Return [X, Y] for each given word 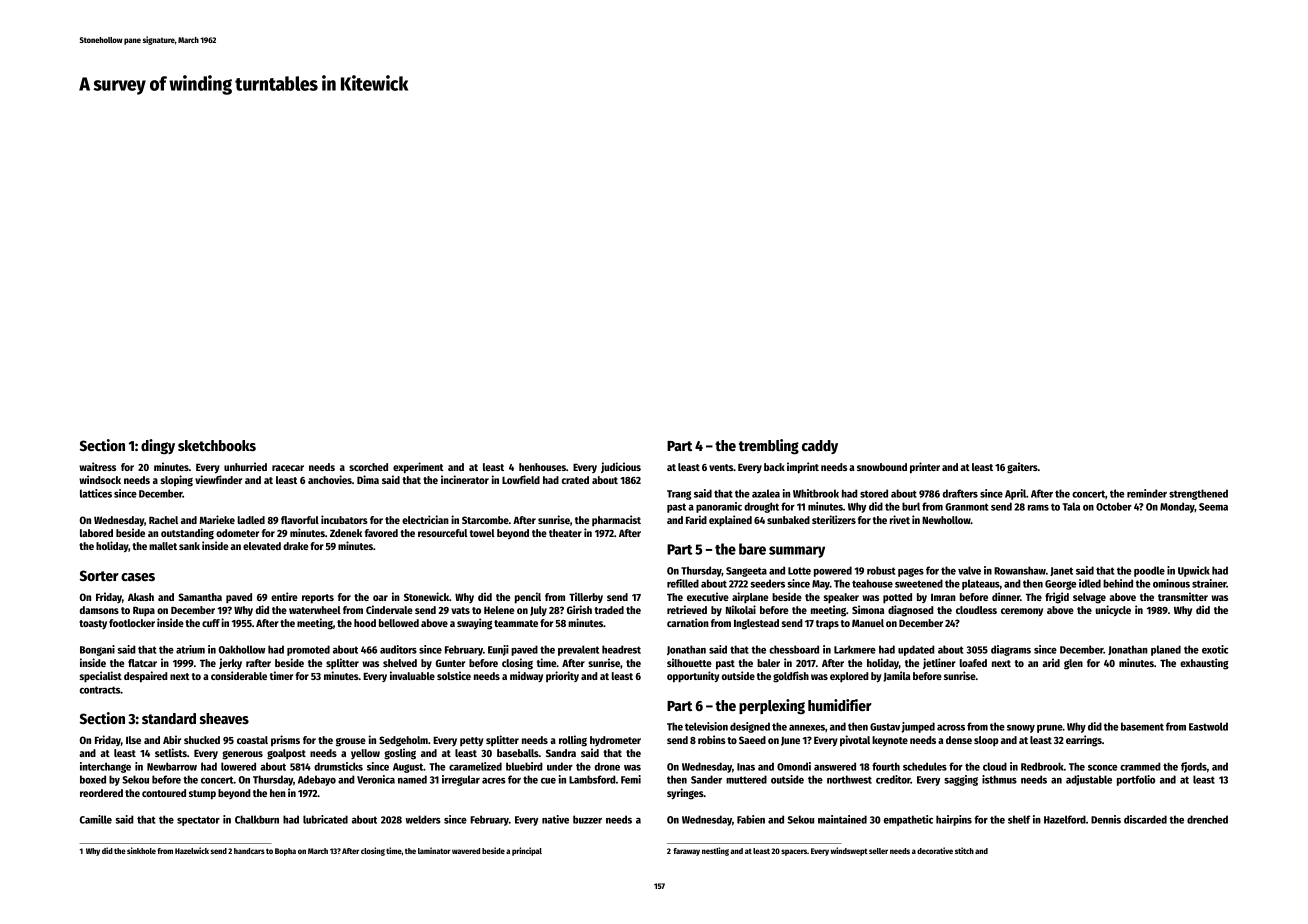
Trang [679, 495]
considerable [239, 675]
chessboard [794, 649]
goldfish [791, 677]
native [555, 819]
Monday [1177, 507]
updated [916, 650]
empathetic [908, 820]
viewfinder [218, 479]
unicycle [1113, 611]
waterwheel [315, 610]
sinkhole [141, 850]
